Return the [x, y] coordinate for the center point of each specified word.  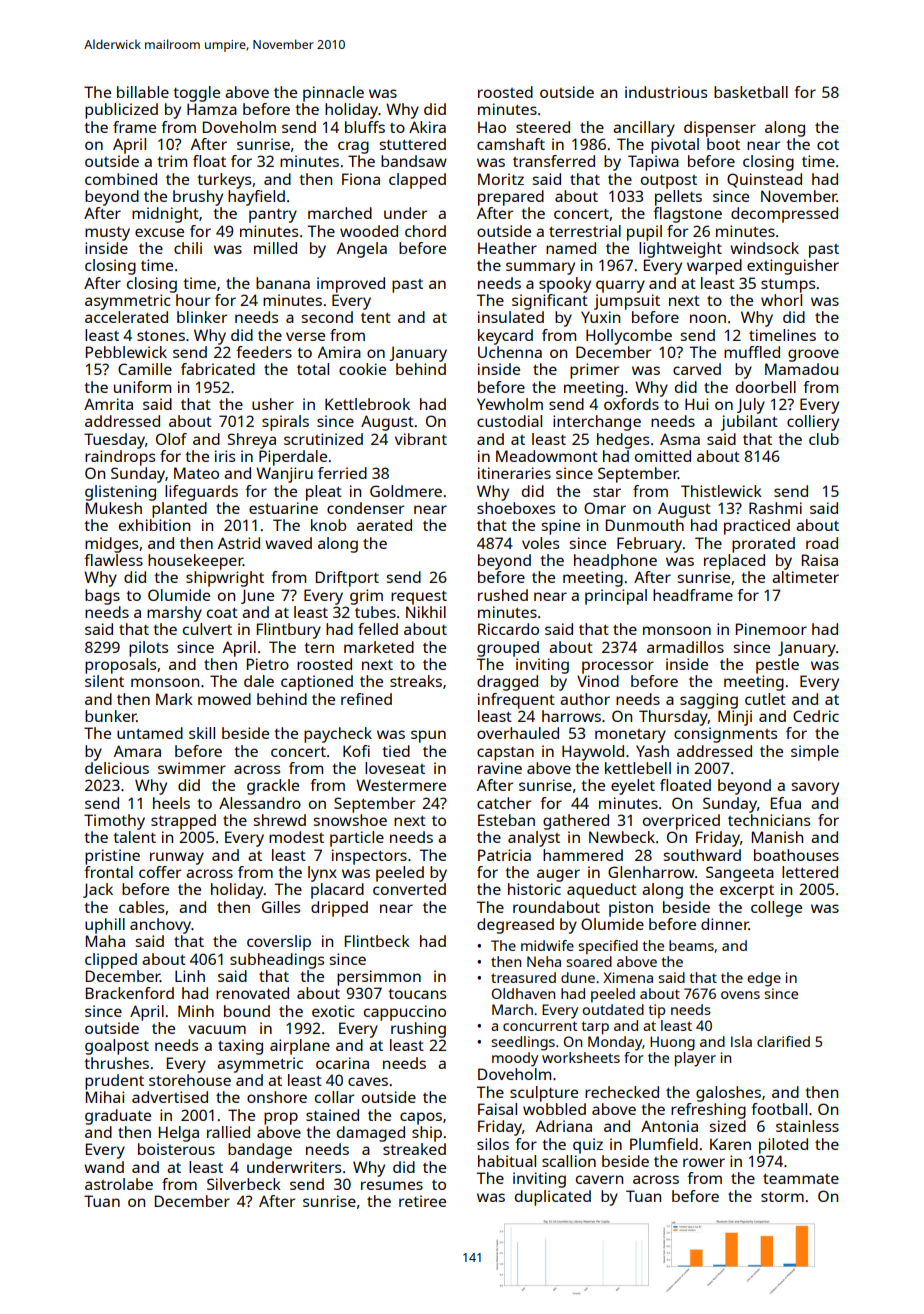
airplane [300, 1047]
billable [143, 92]
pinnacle [333, 94]
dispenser [720, 129]
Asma [680, 439]
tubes [375, 612]
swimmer [192, 768]
